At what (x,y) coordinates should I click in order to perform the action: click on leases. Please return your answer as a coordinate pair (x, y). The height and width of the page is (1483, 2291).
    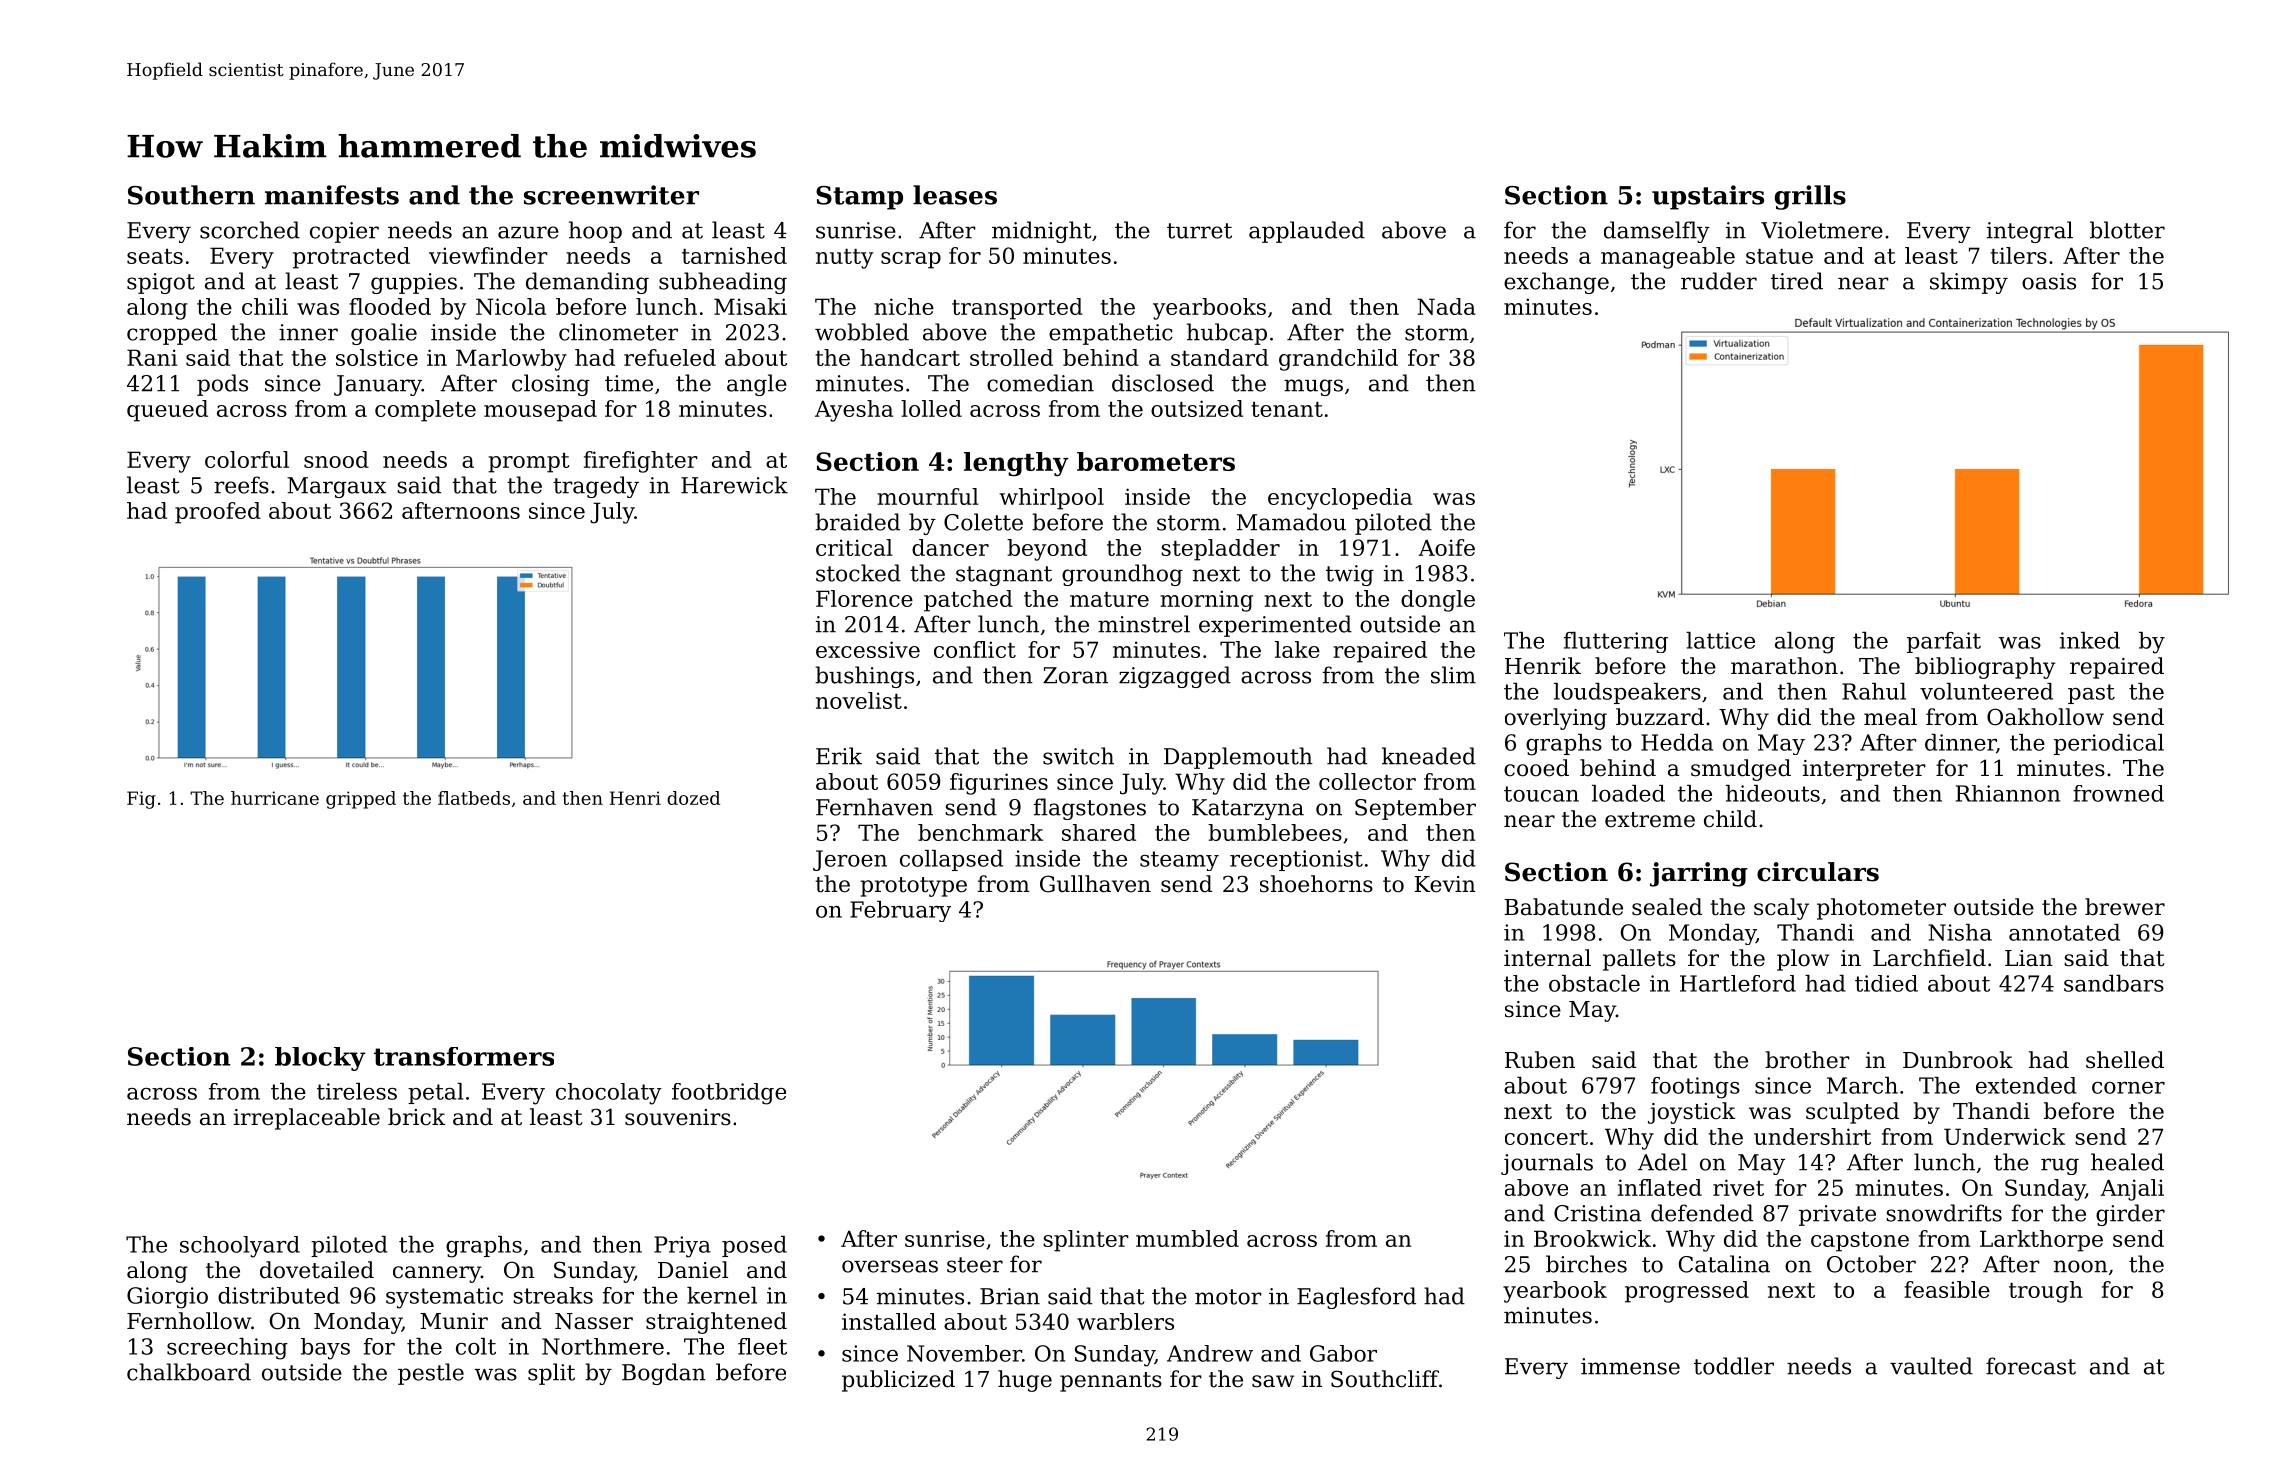
    Looking at the image, I should click on (955, 195).
